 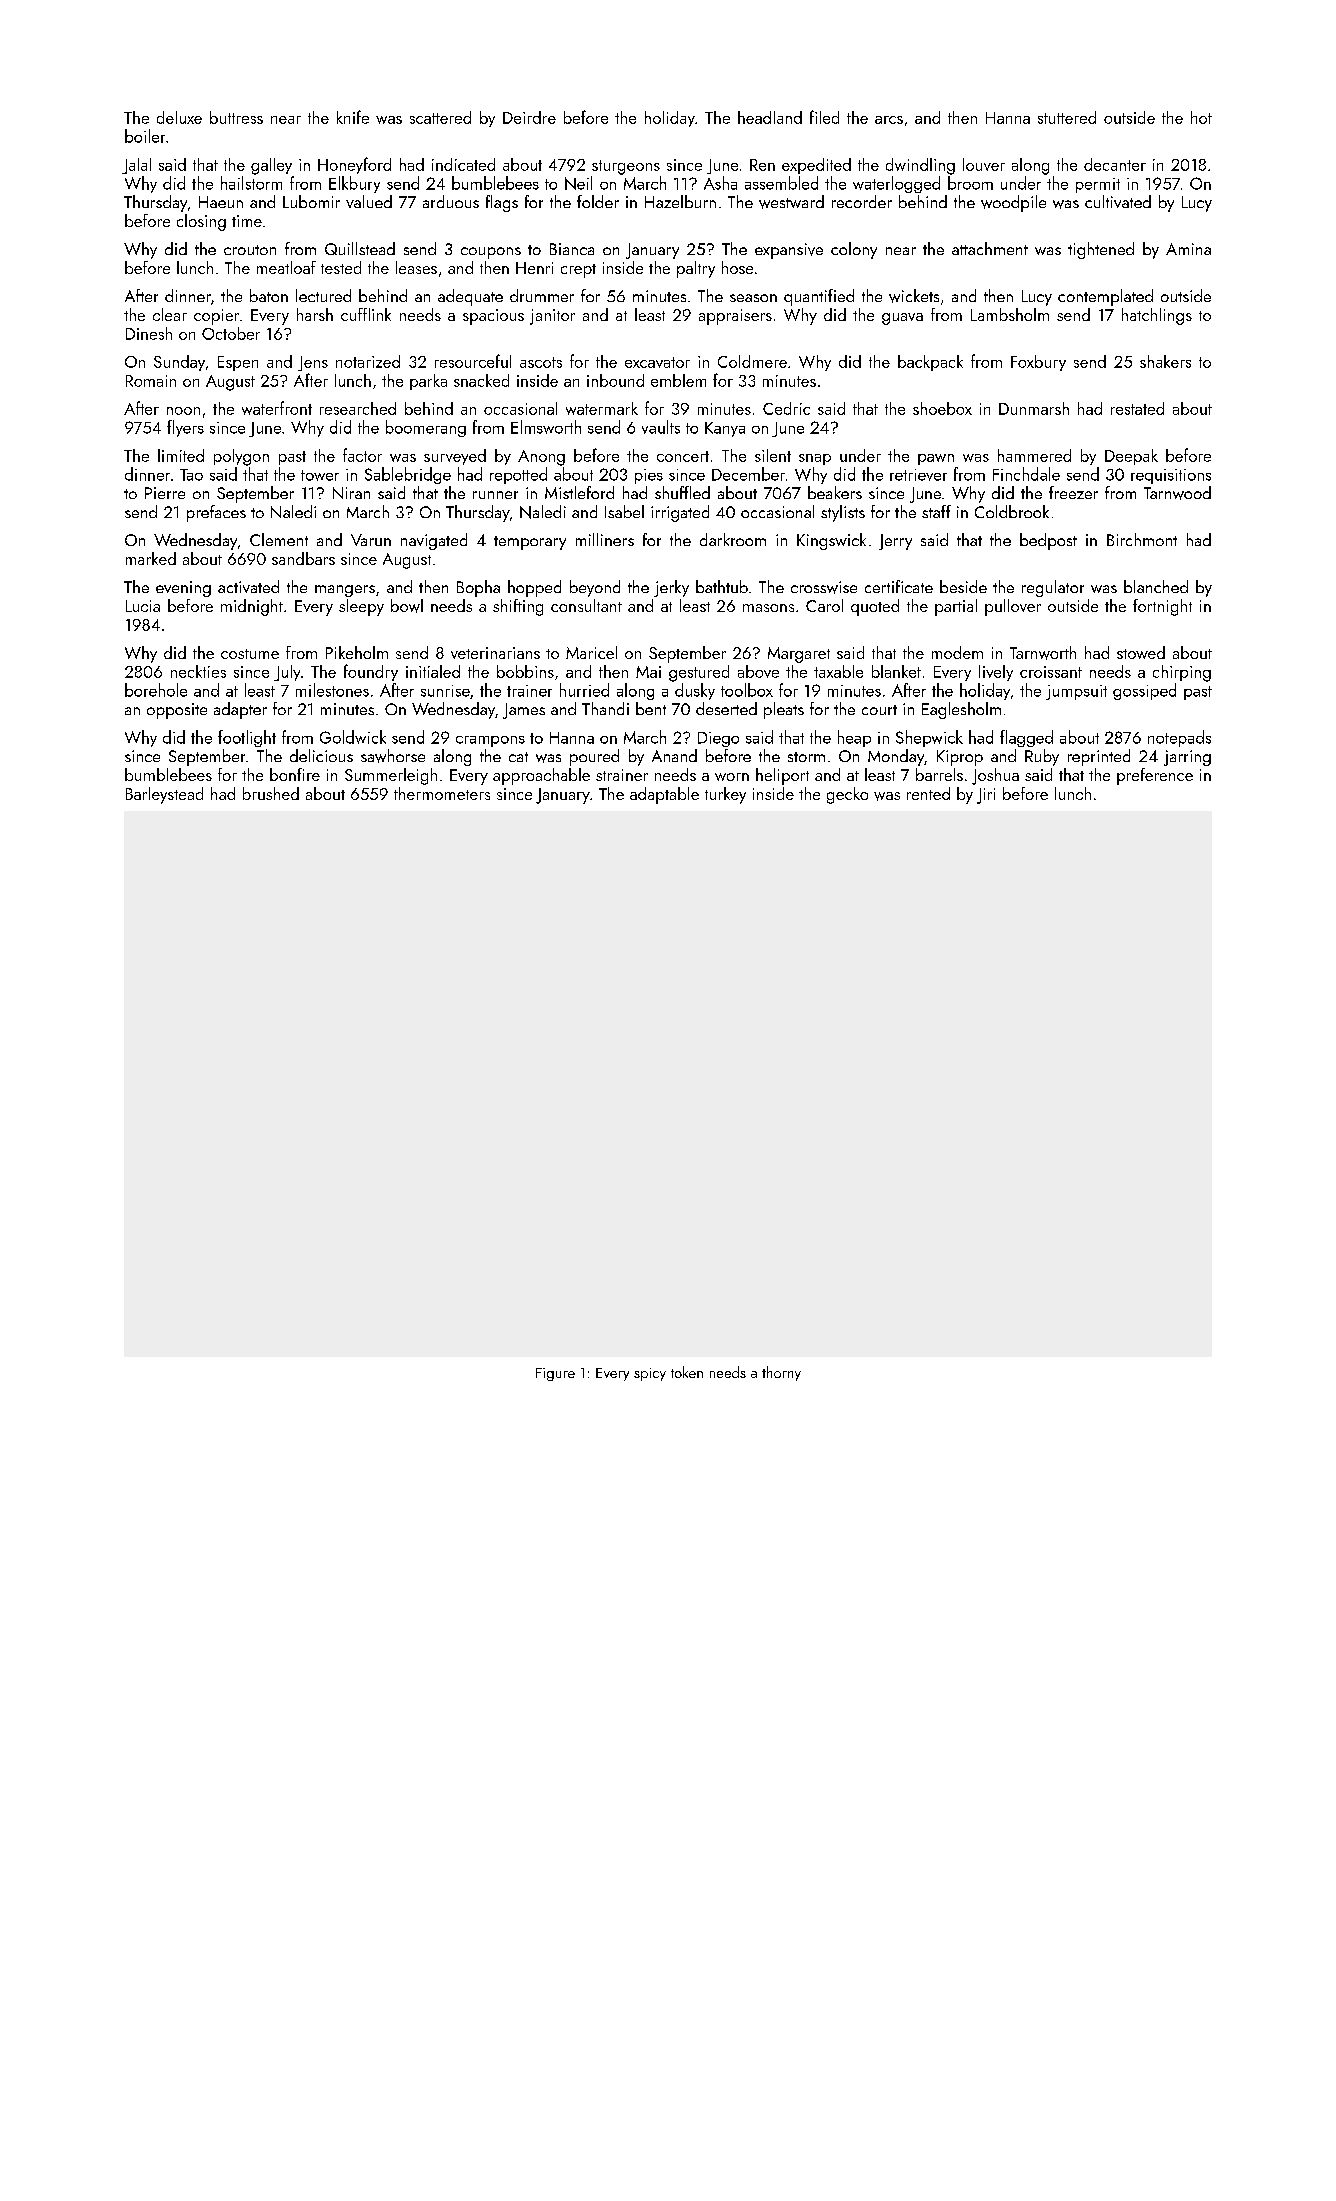 What do you see at coordinates (1165, 361) in the page?
I see `shakers` at bounding box center [1165, 361].
